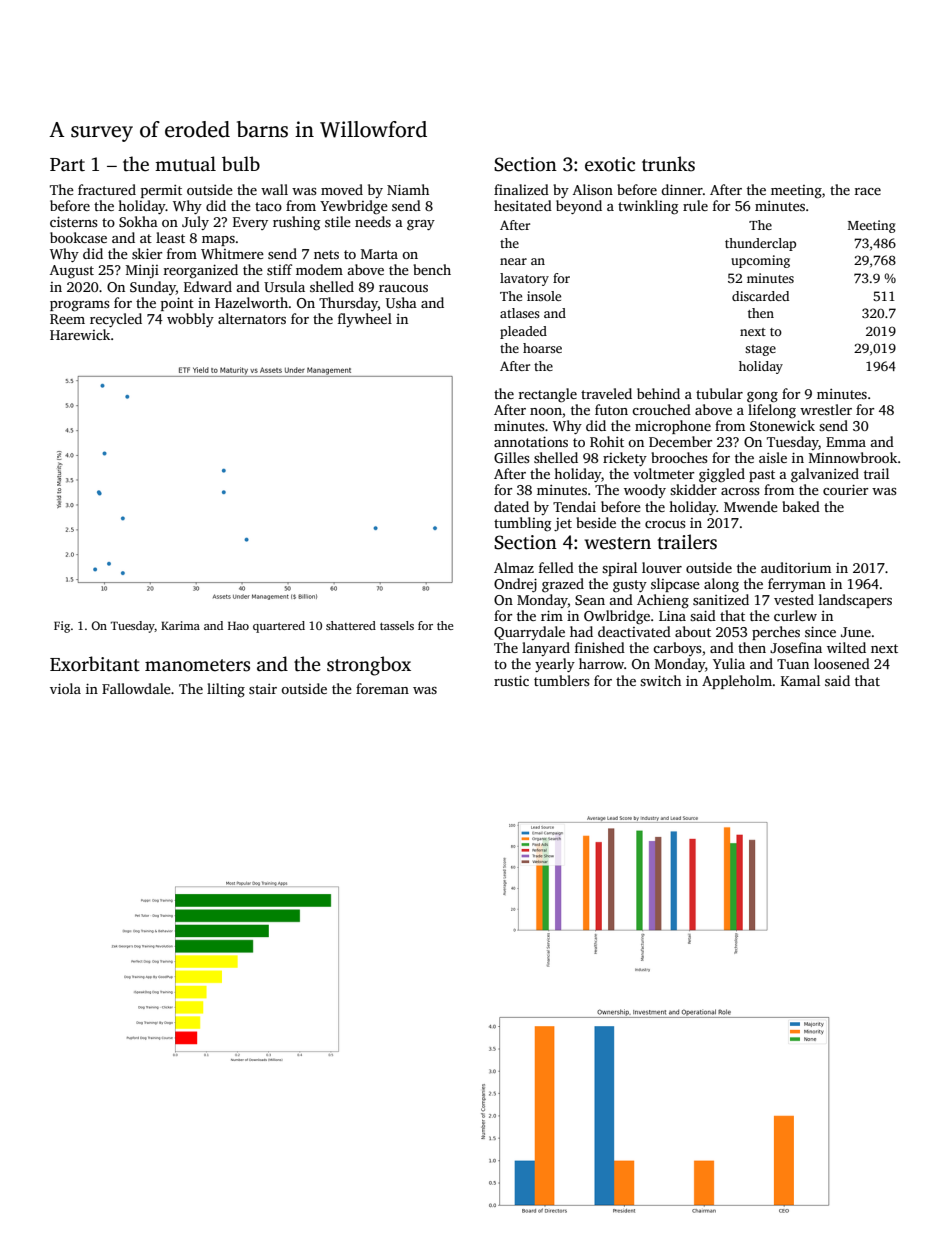 This screenshot has height=1233, width=952. Describe the element at coordinates (338, 221) in the screenshot. I see `stile` at that location.
